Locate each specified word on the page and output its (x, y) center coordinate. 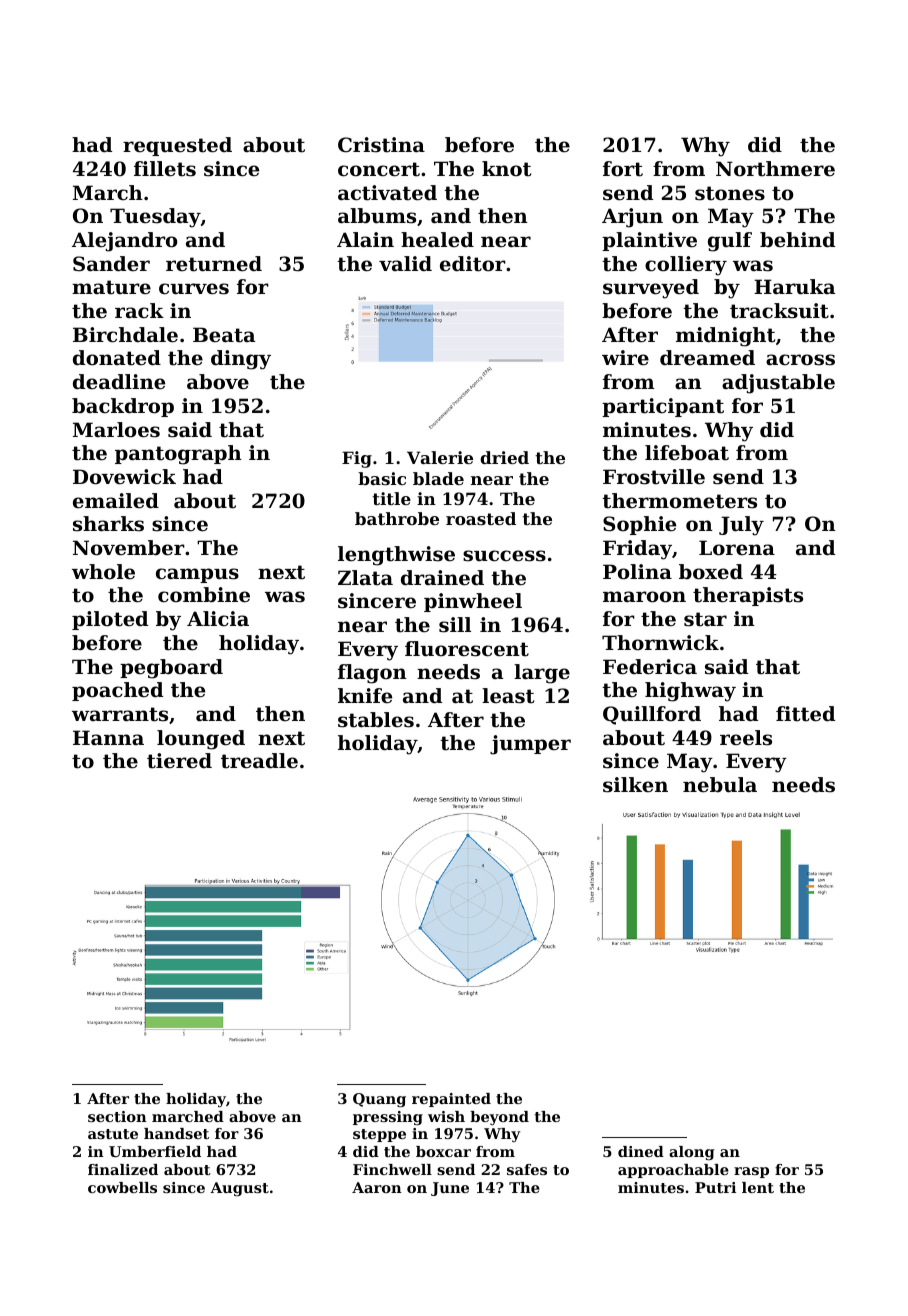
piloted (110, 620)
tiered (179, 761)
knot (506, 169)
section (117, 1116)
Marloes (116, 430)
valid (405, 263)
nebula (720, 785)
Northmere (775, 169)
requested (177, 146)
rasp (751, 1172)
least (508, 696)
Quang (379, 1100)
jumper (530, 745)
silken (635, 785)
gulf (730, 242)
